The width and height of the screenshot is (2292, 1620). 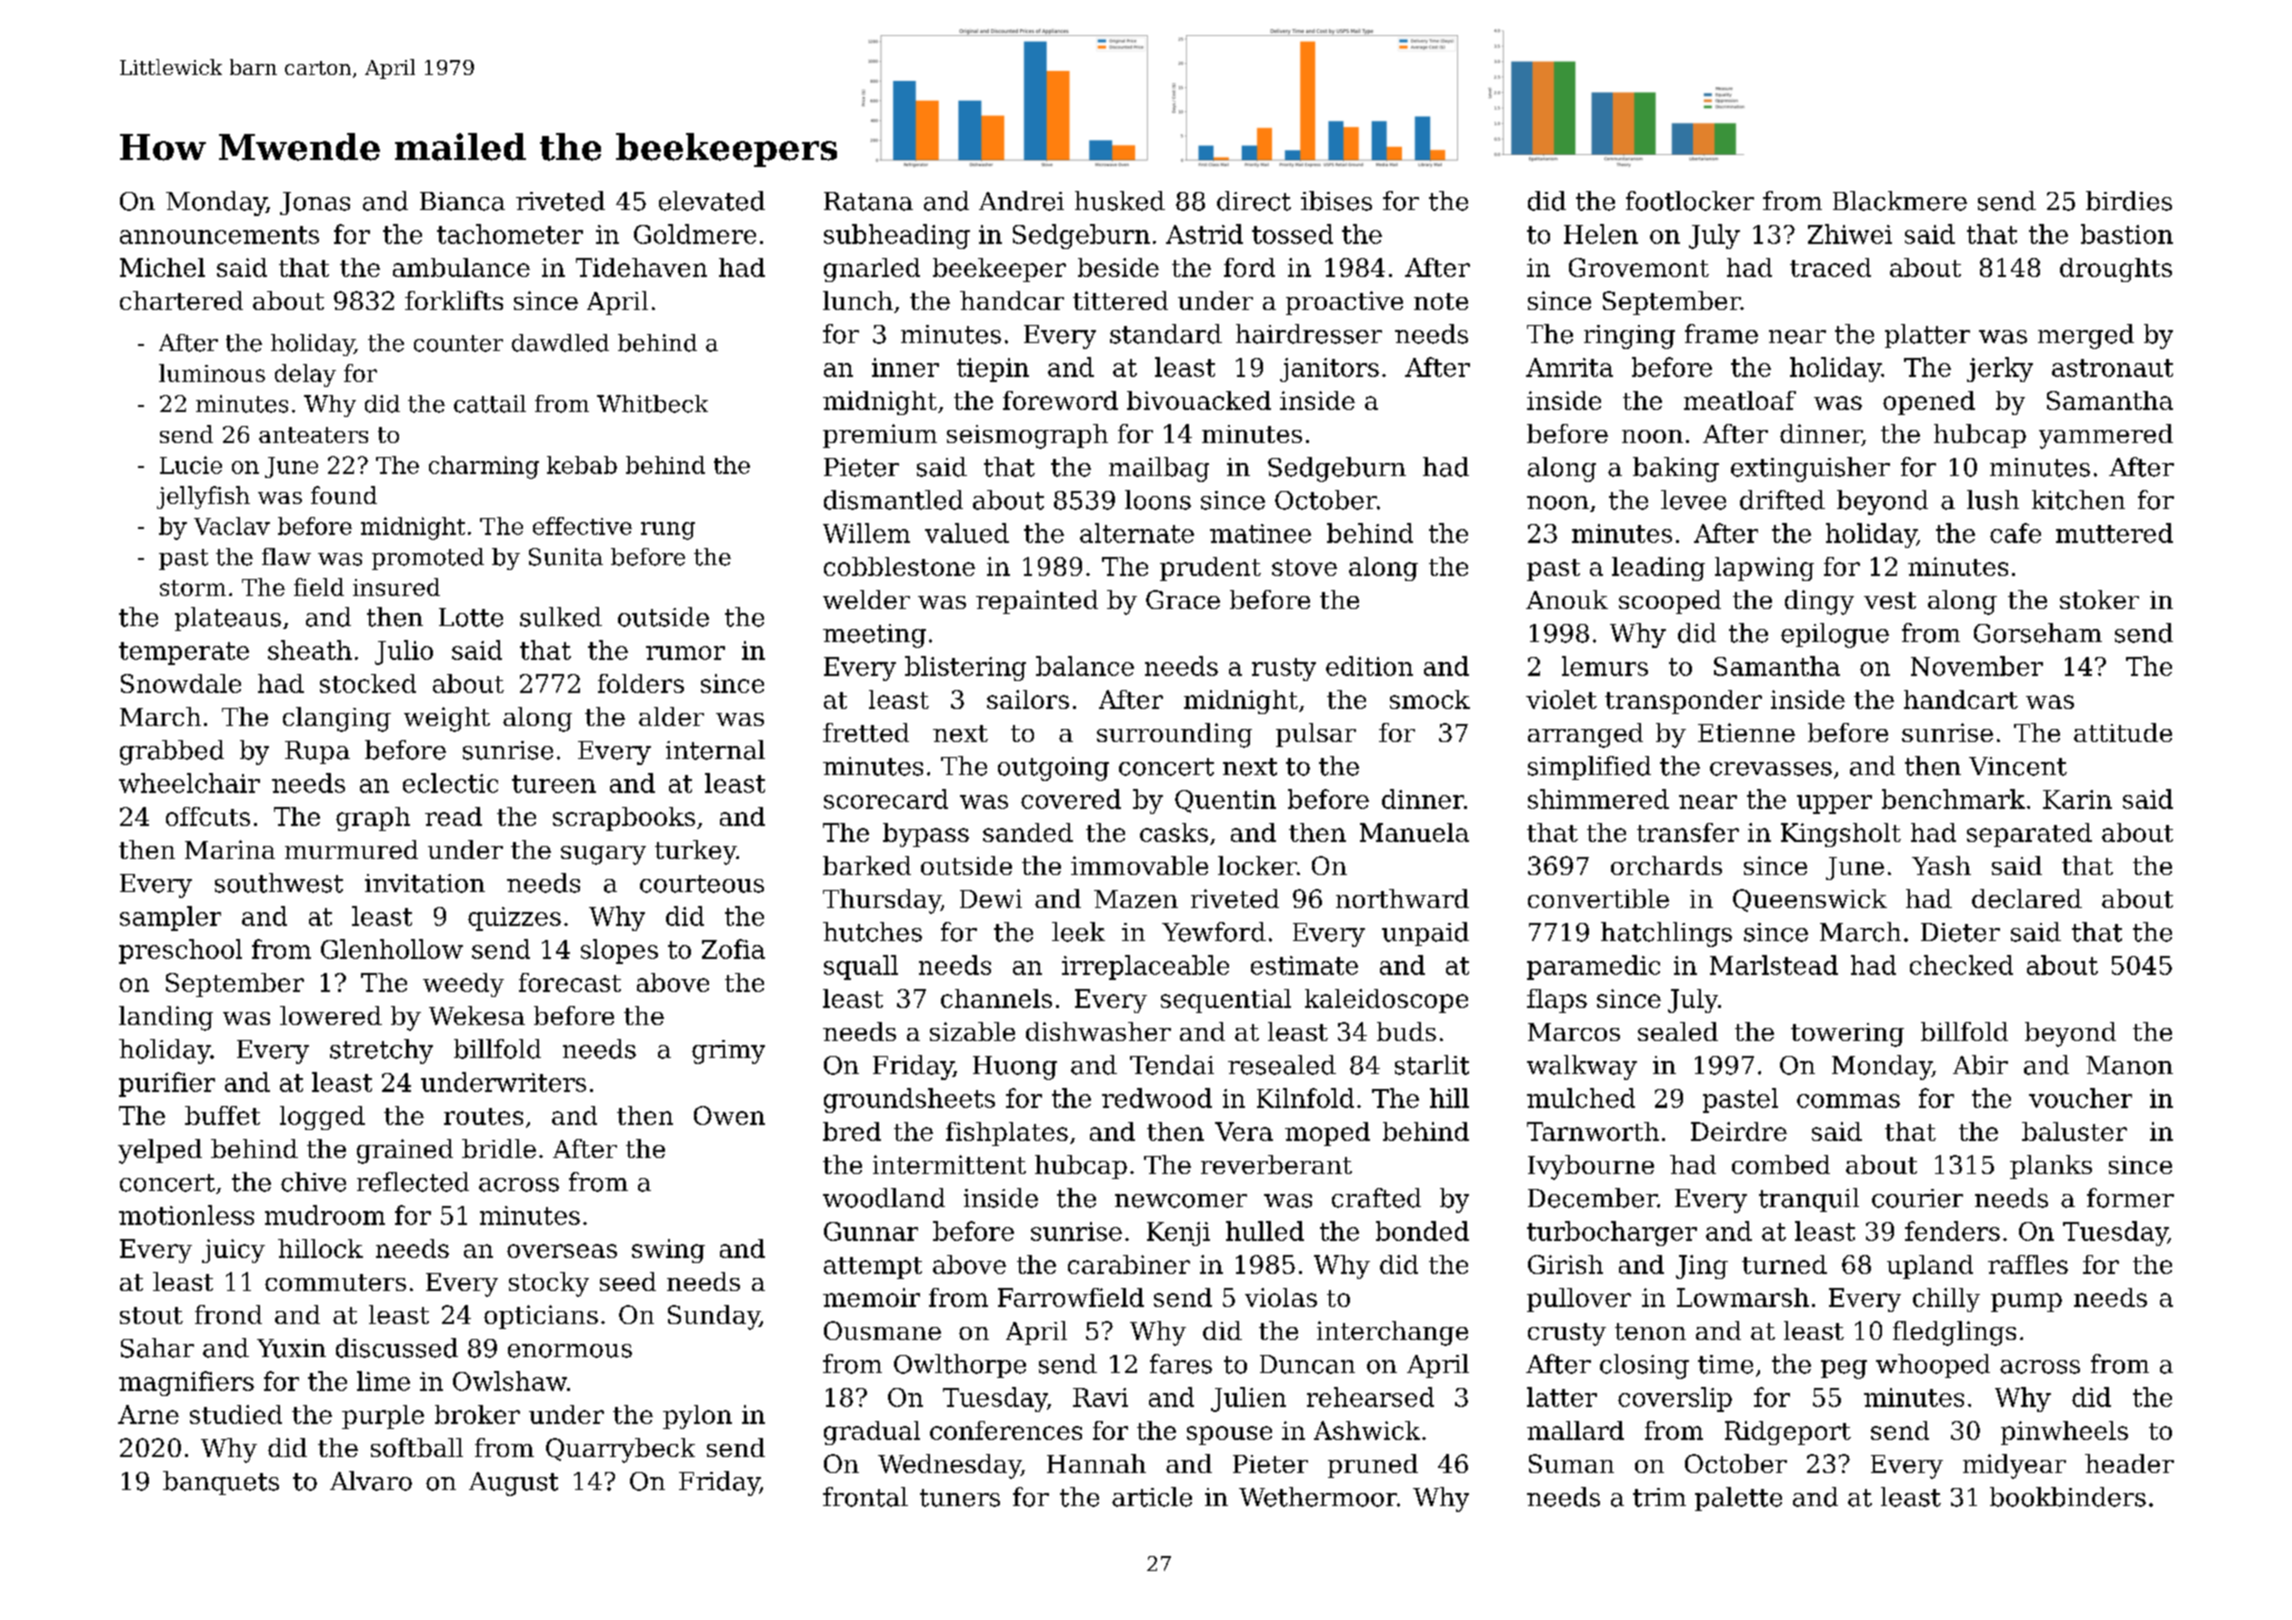 I want to click on Jonas, so click(x=315, y=203).
